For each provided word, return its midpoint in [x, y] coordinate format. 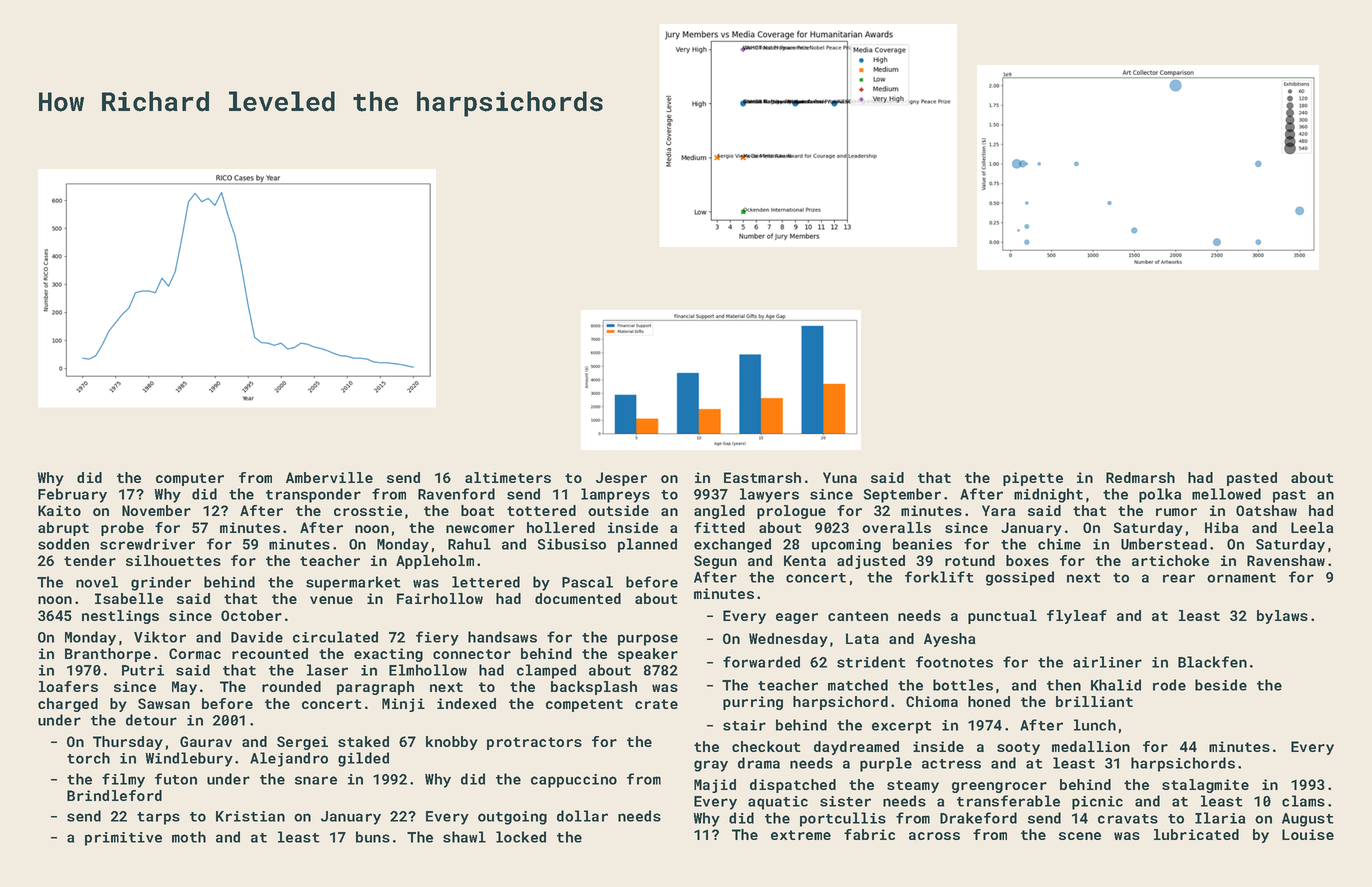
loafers [68, 686]
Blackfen [1212, 662]
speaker [648, 655]
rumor [1176, 512]
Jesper [621, 479]
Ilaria [1220, 818]
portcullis [843, 819]
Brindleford [114, 795]
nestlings [120, 617]
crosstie [368, 510]
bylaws [1282, 617]
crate [656, 704]
